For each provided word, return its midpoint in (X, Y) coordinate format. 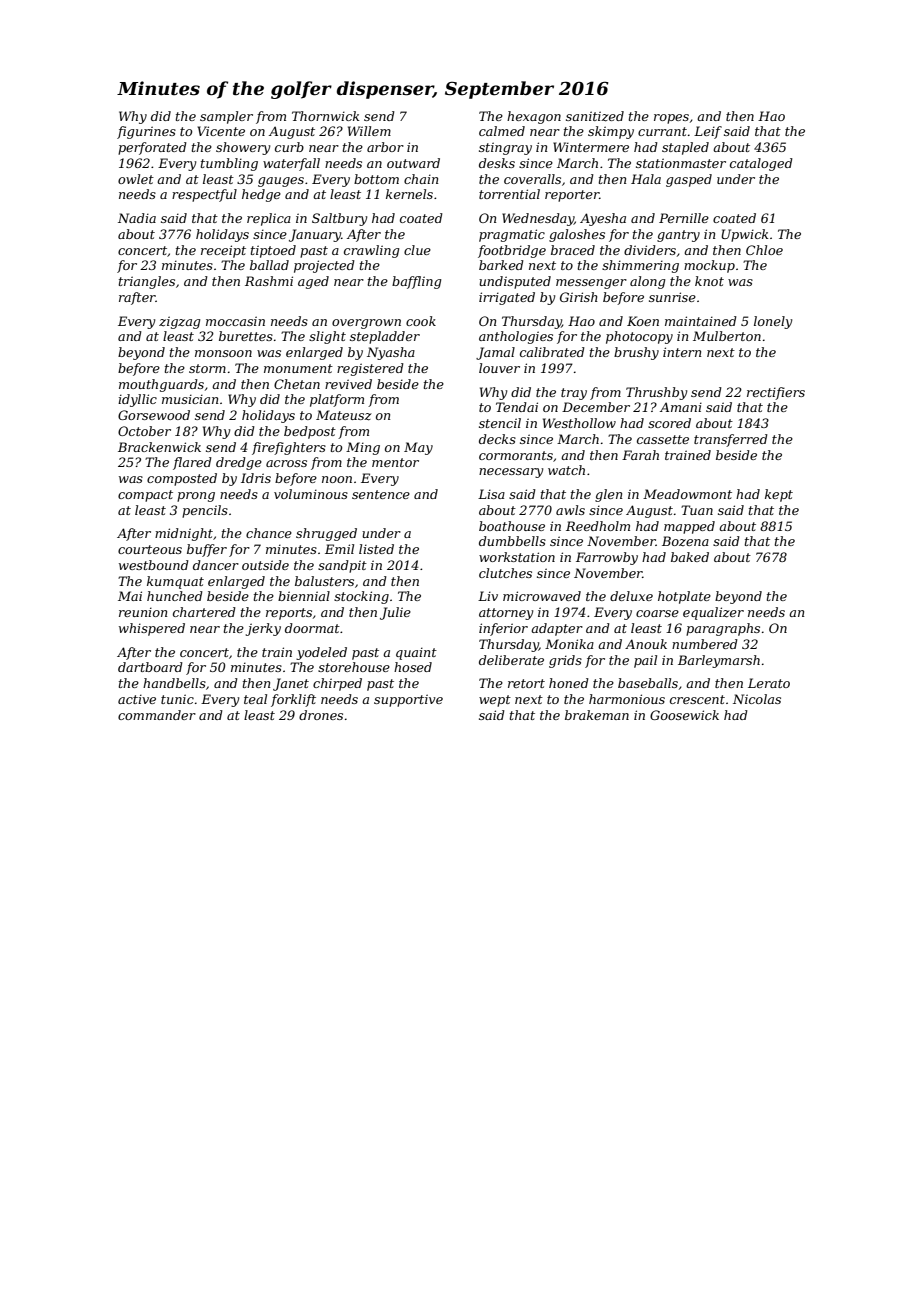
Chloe (764, 250)
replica (269, 219)
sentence (381, 494)
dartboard (150, 667)
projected (324, 266)
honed (569, 683)
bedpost (310, 432)
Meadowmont (687, 494)
